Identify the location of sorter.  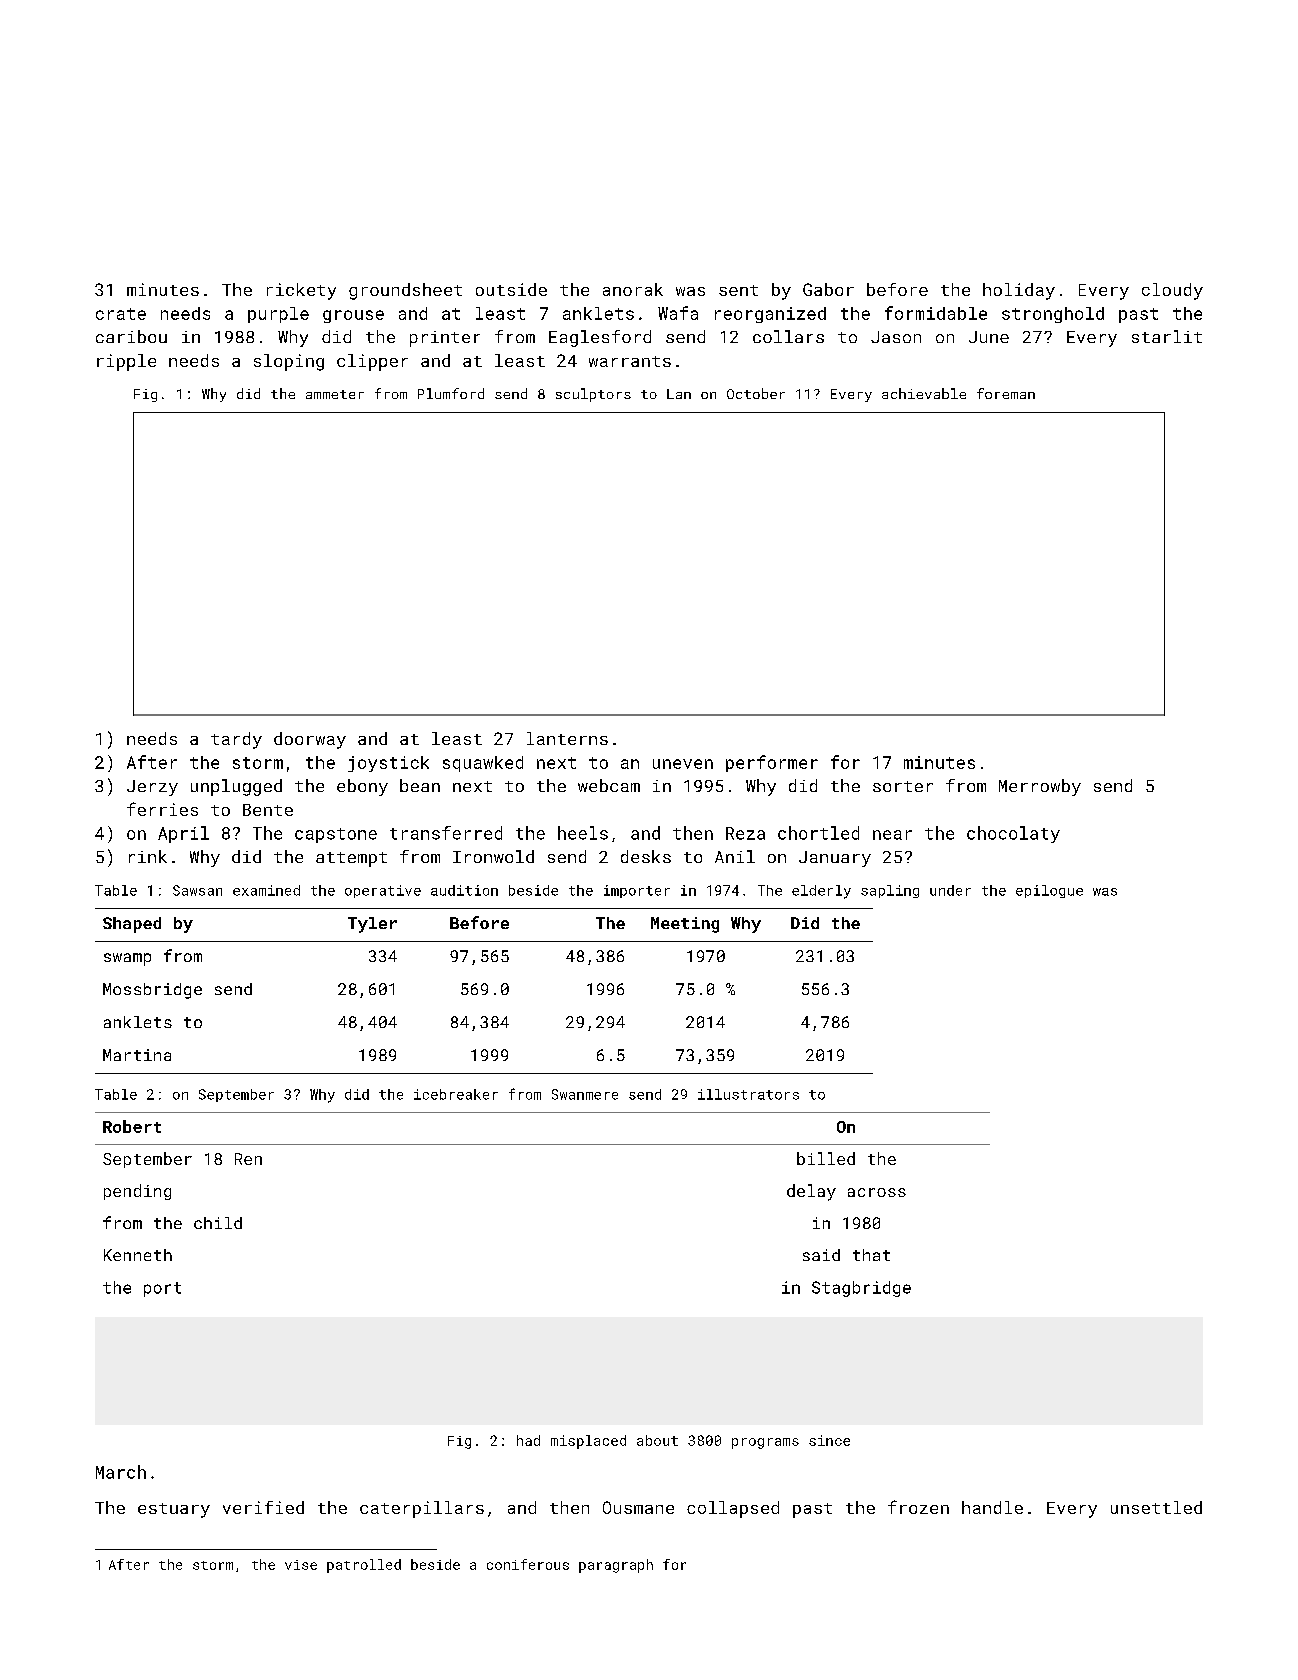
(903, 786).
